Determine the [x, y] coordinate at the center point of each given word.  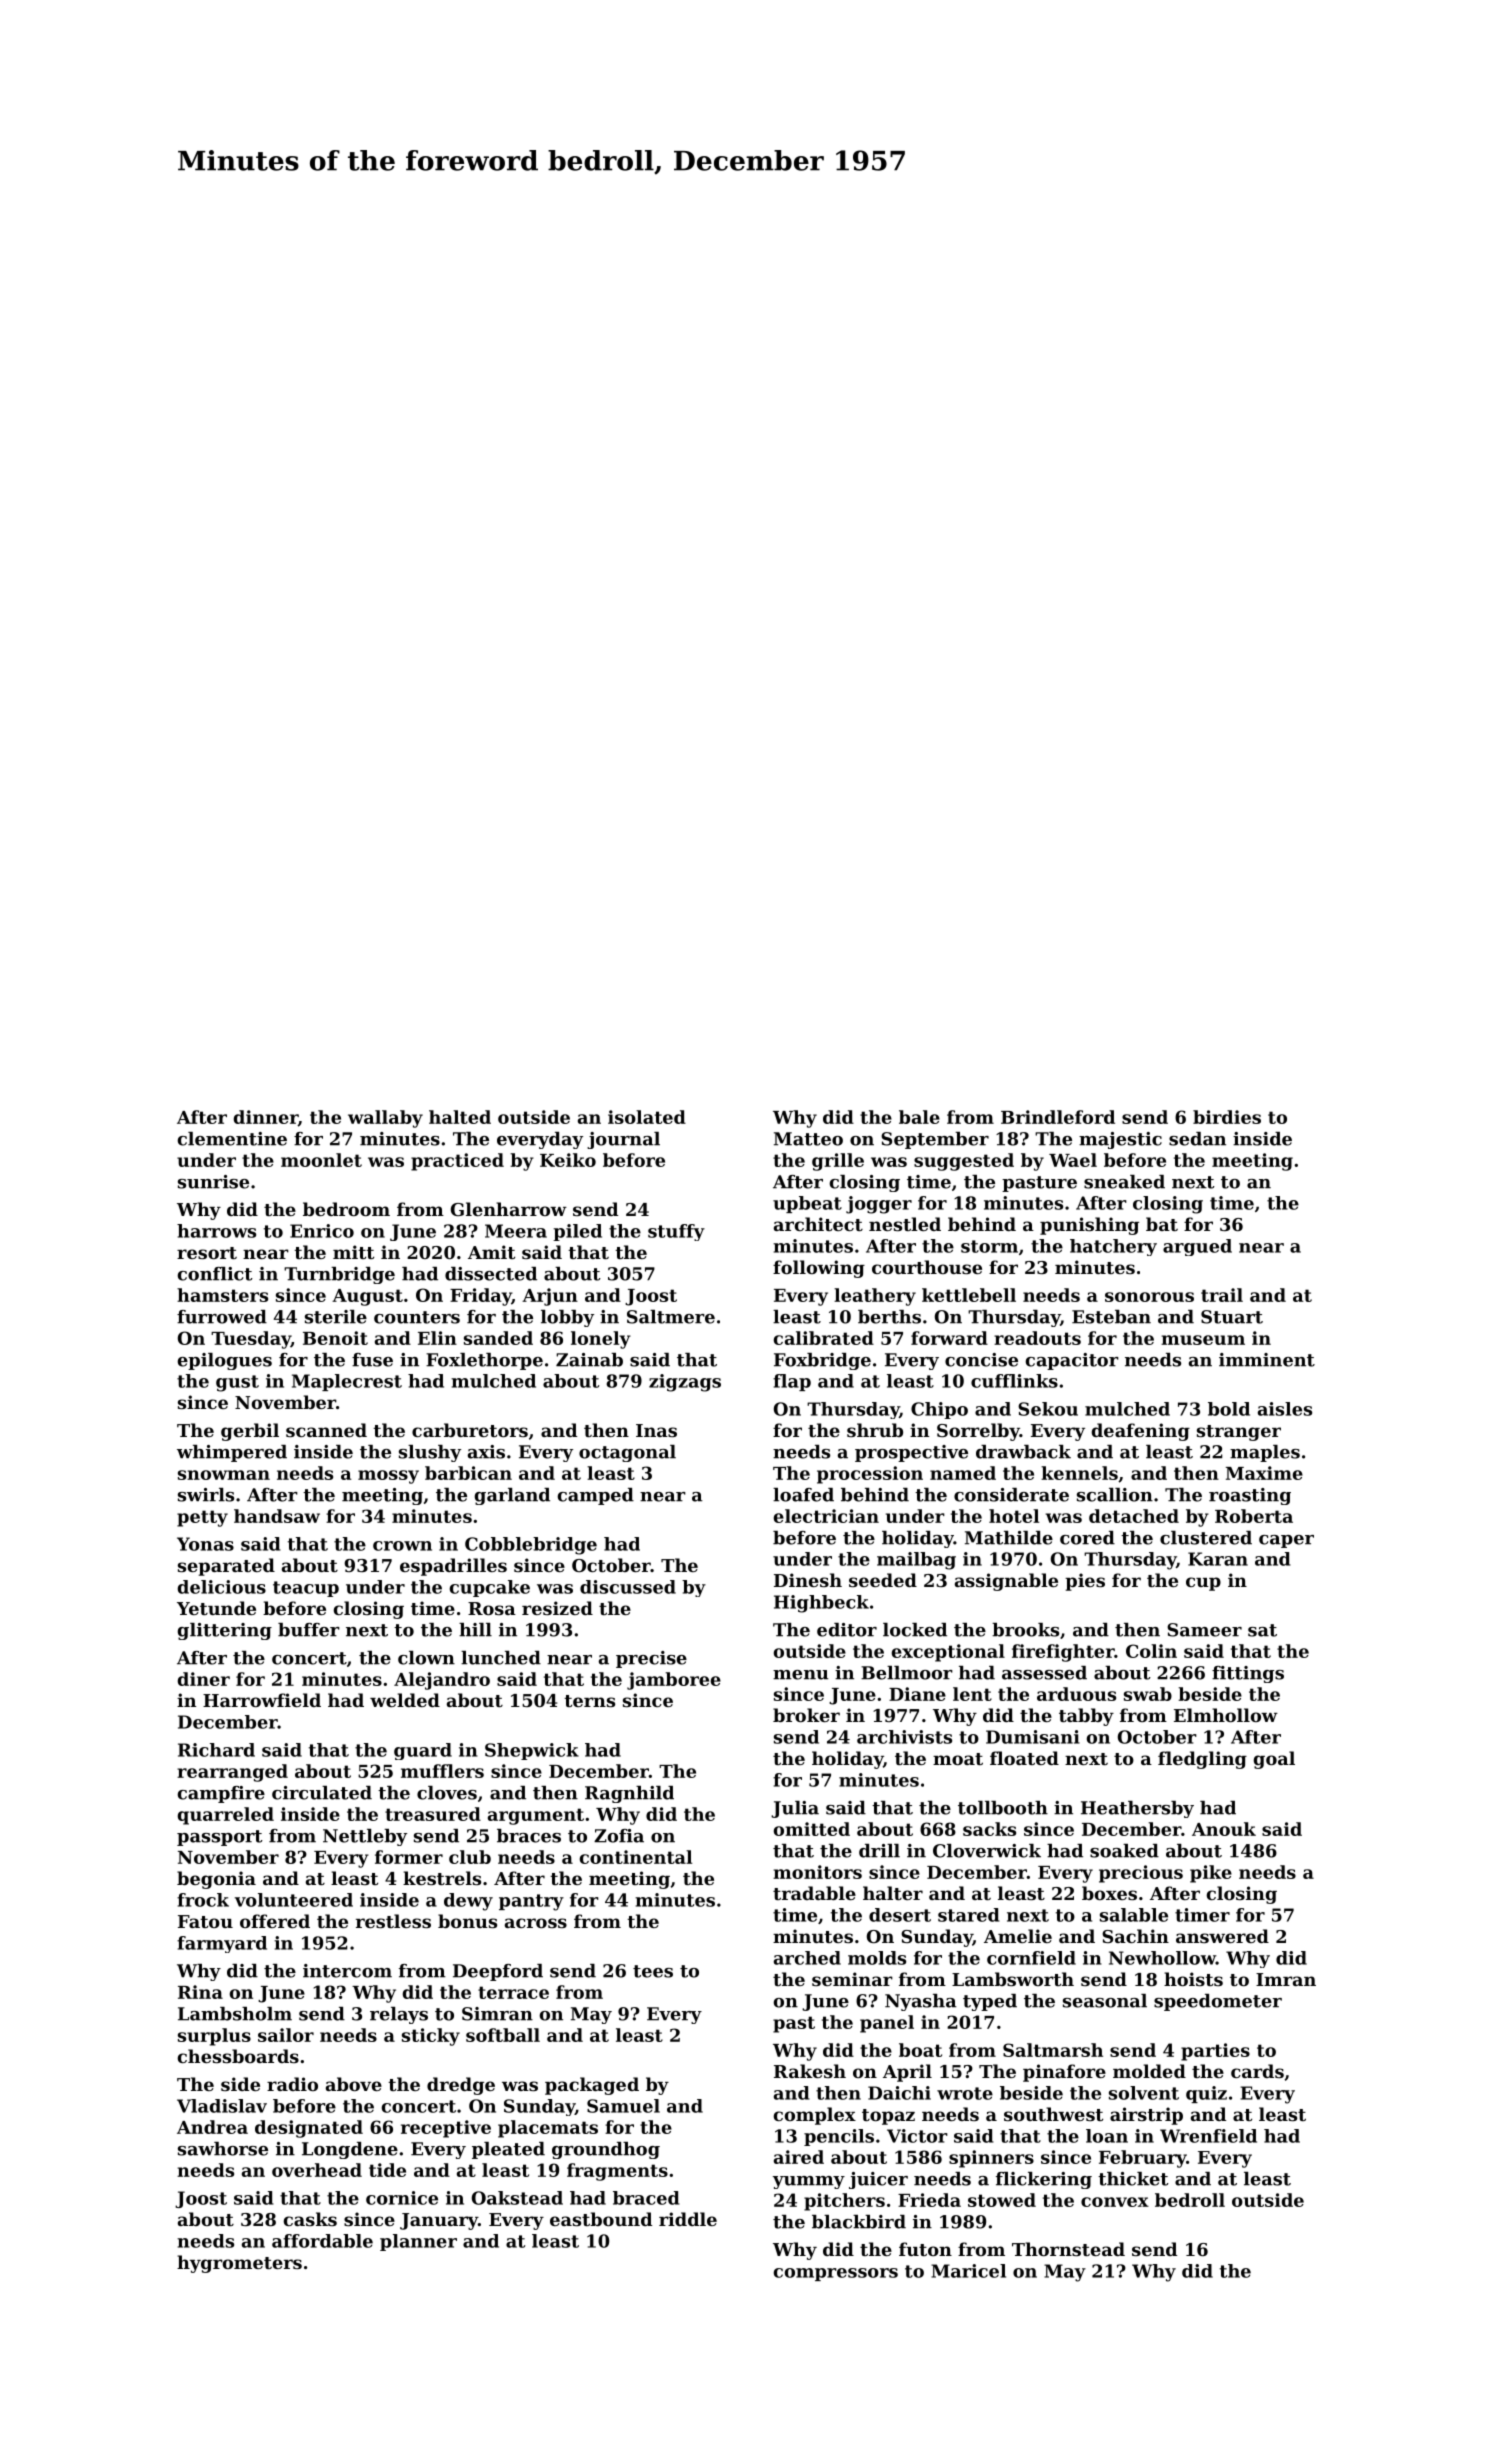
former [409, 1857]
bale [919, 1117]
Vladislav [222, 2106]
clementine [232, 1139]
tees [653, 1971]
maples [1265, 1453]
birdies [1227, 1117]
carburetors [470, 1430]
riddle [688, 2219]
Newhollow [1162, 1958]
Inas [656, 1430]
